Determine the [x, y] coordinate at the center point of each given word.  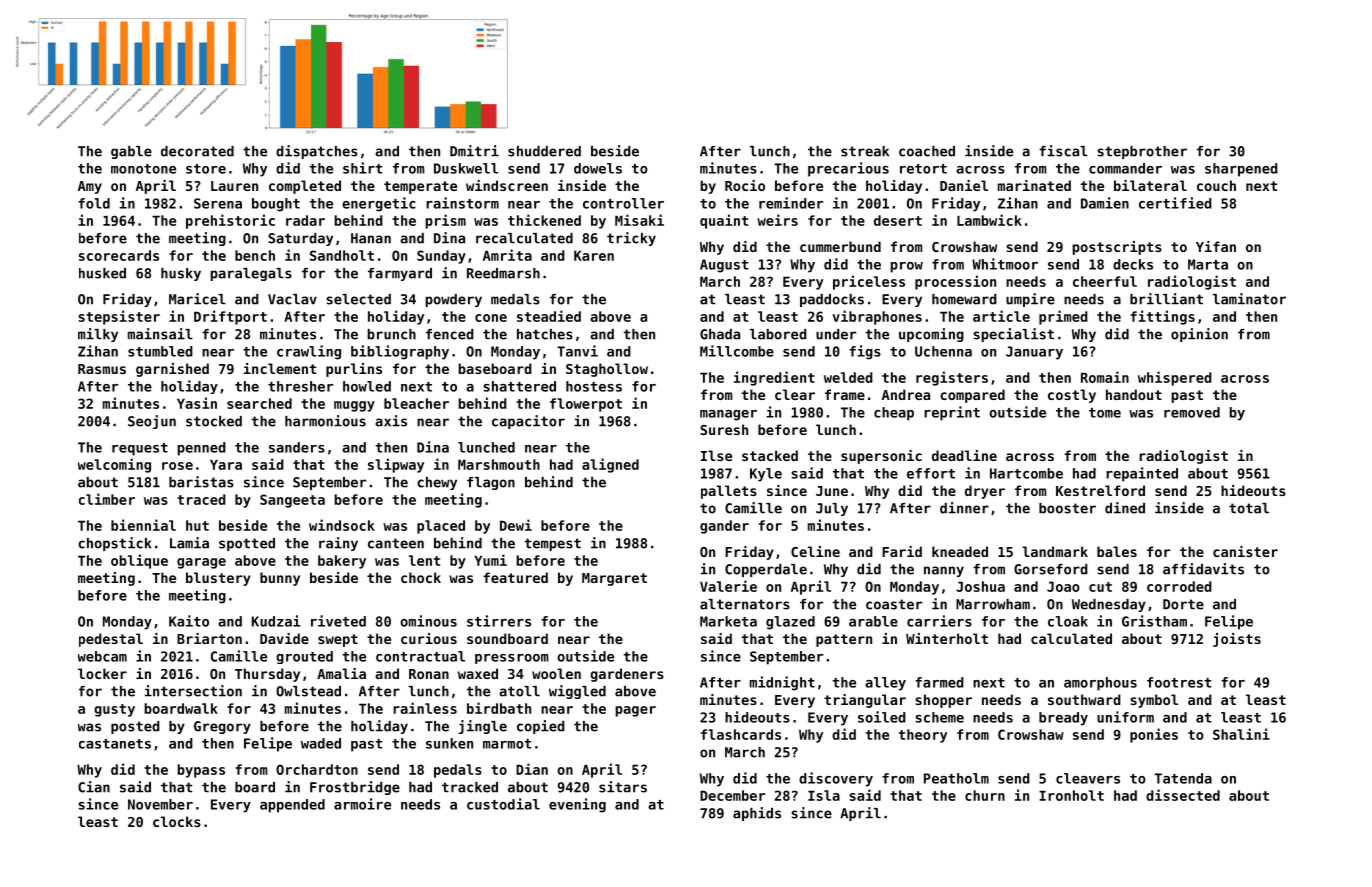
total [1249, 508]
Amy [90, 187]
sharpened [1241, 170]
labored [778, 334]
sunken [449, 743]
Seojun [152, 422]
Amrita [507, 255]
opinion [1199, 335]
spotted [247, 544]
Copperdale [766, 570]
